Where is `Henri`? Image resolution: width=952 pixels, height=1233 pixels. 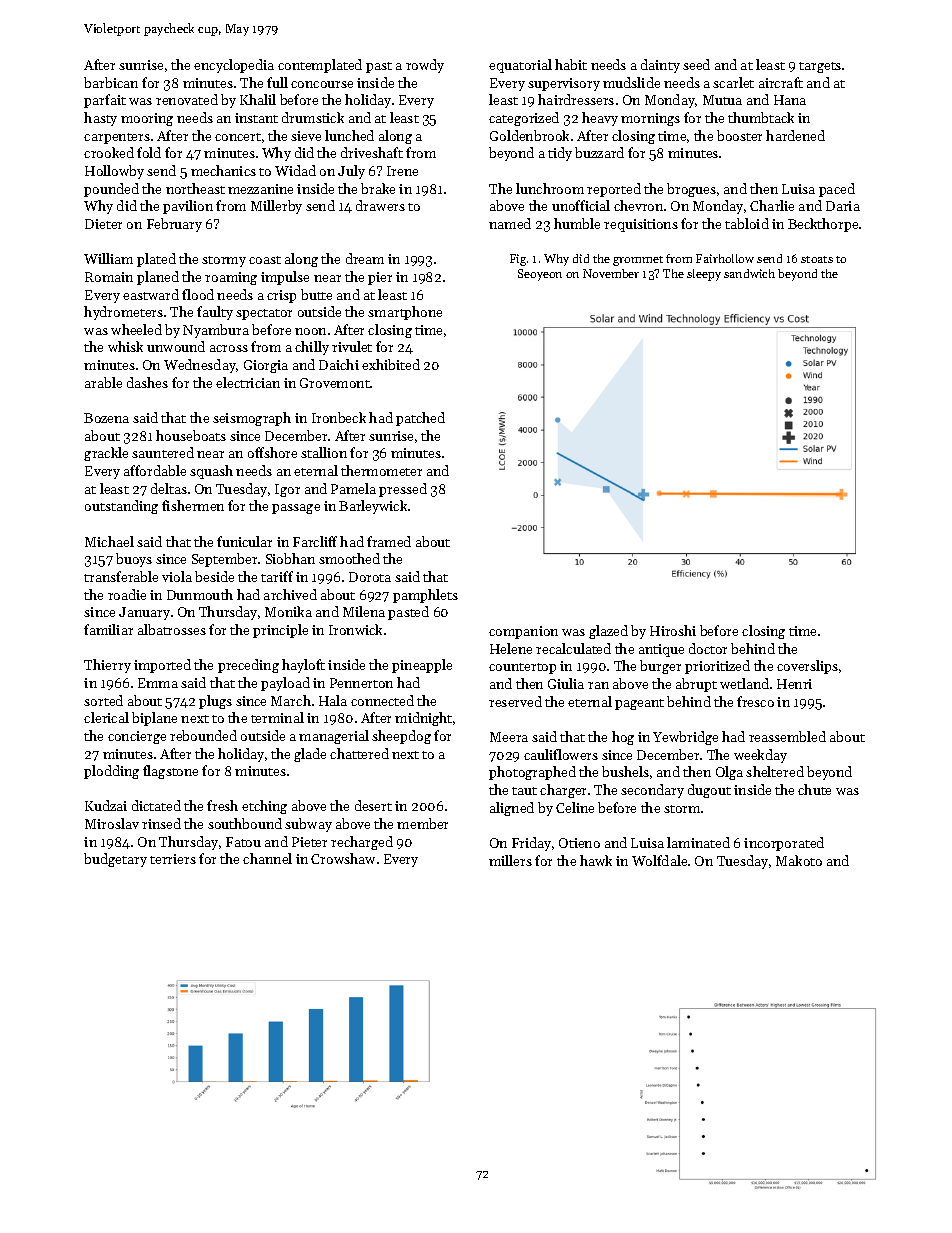 Henri is located at coordinates (794, 684).
